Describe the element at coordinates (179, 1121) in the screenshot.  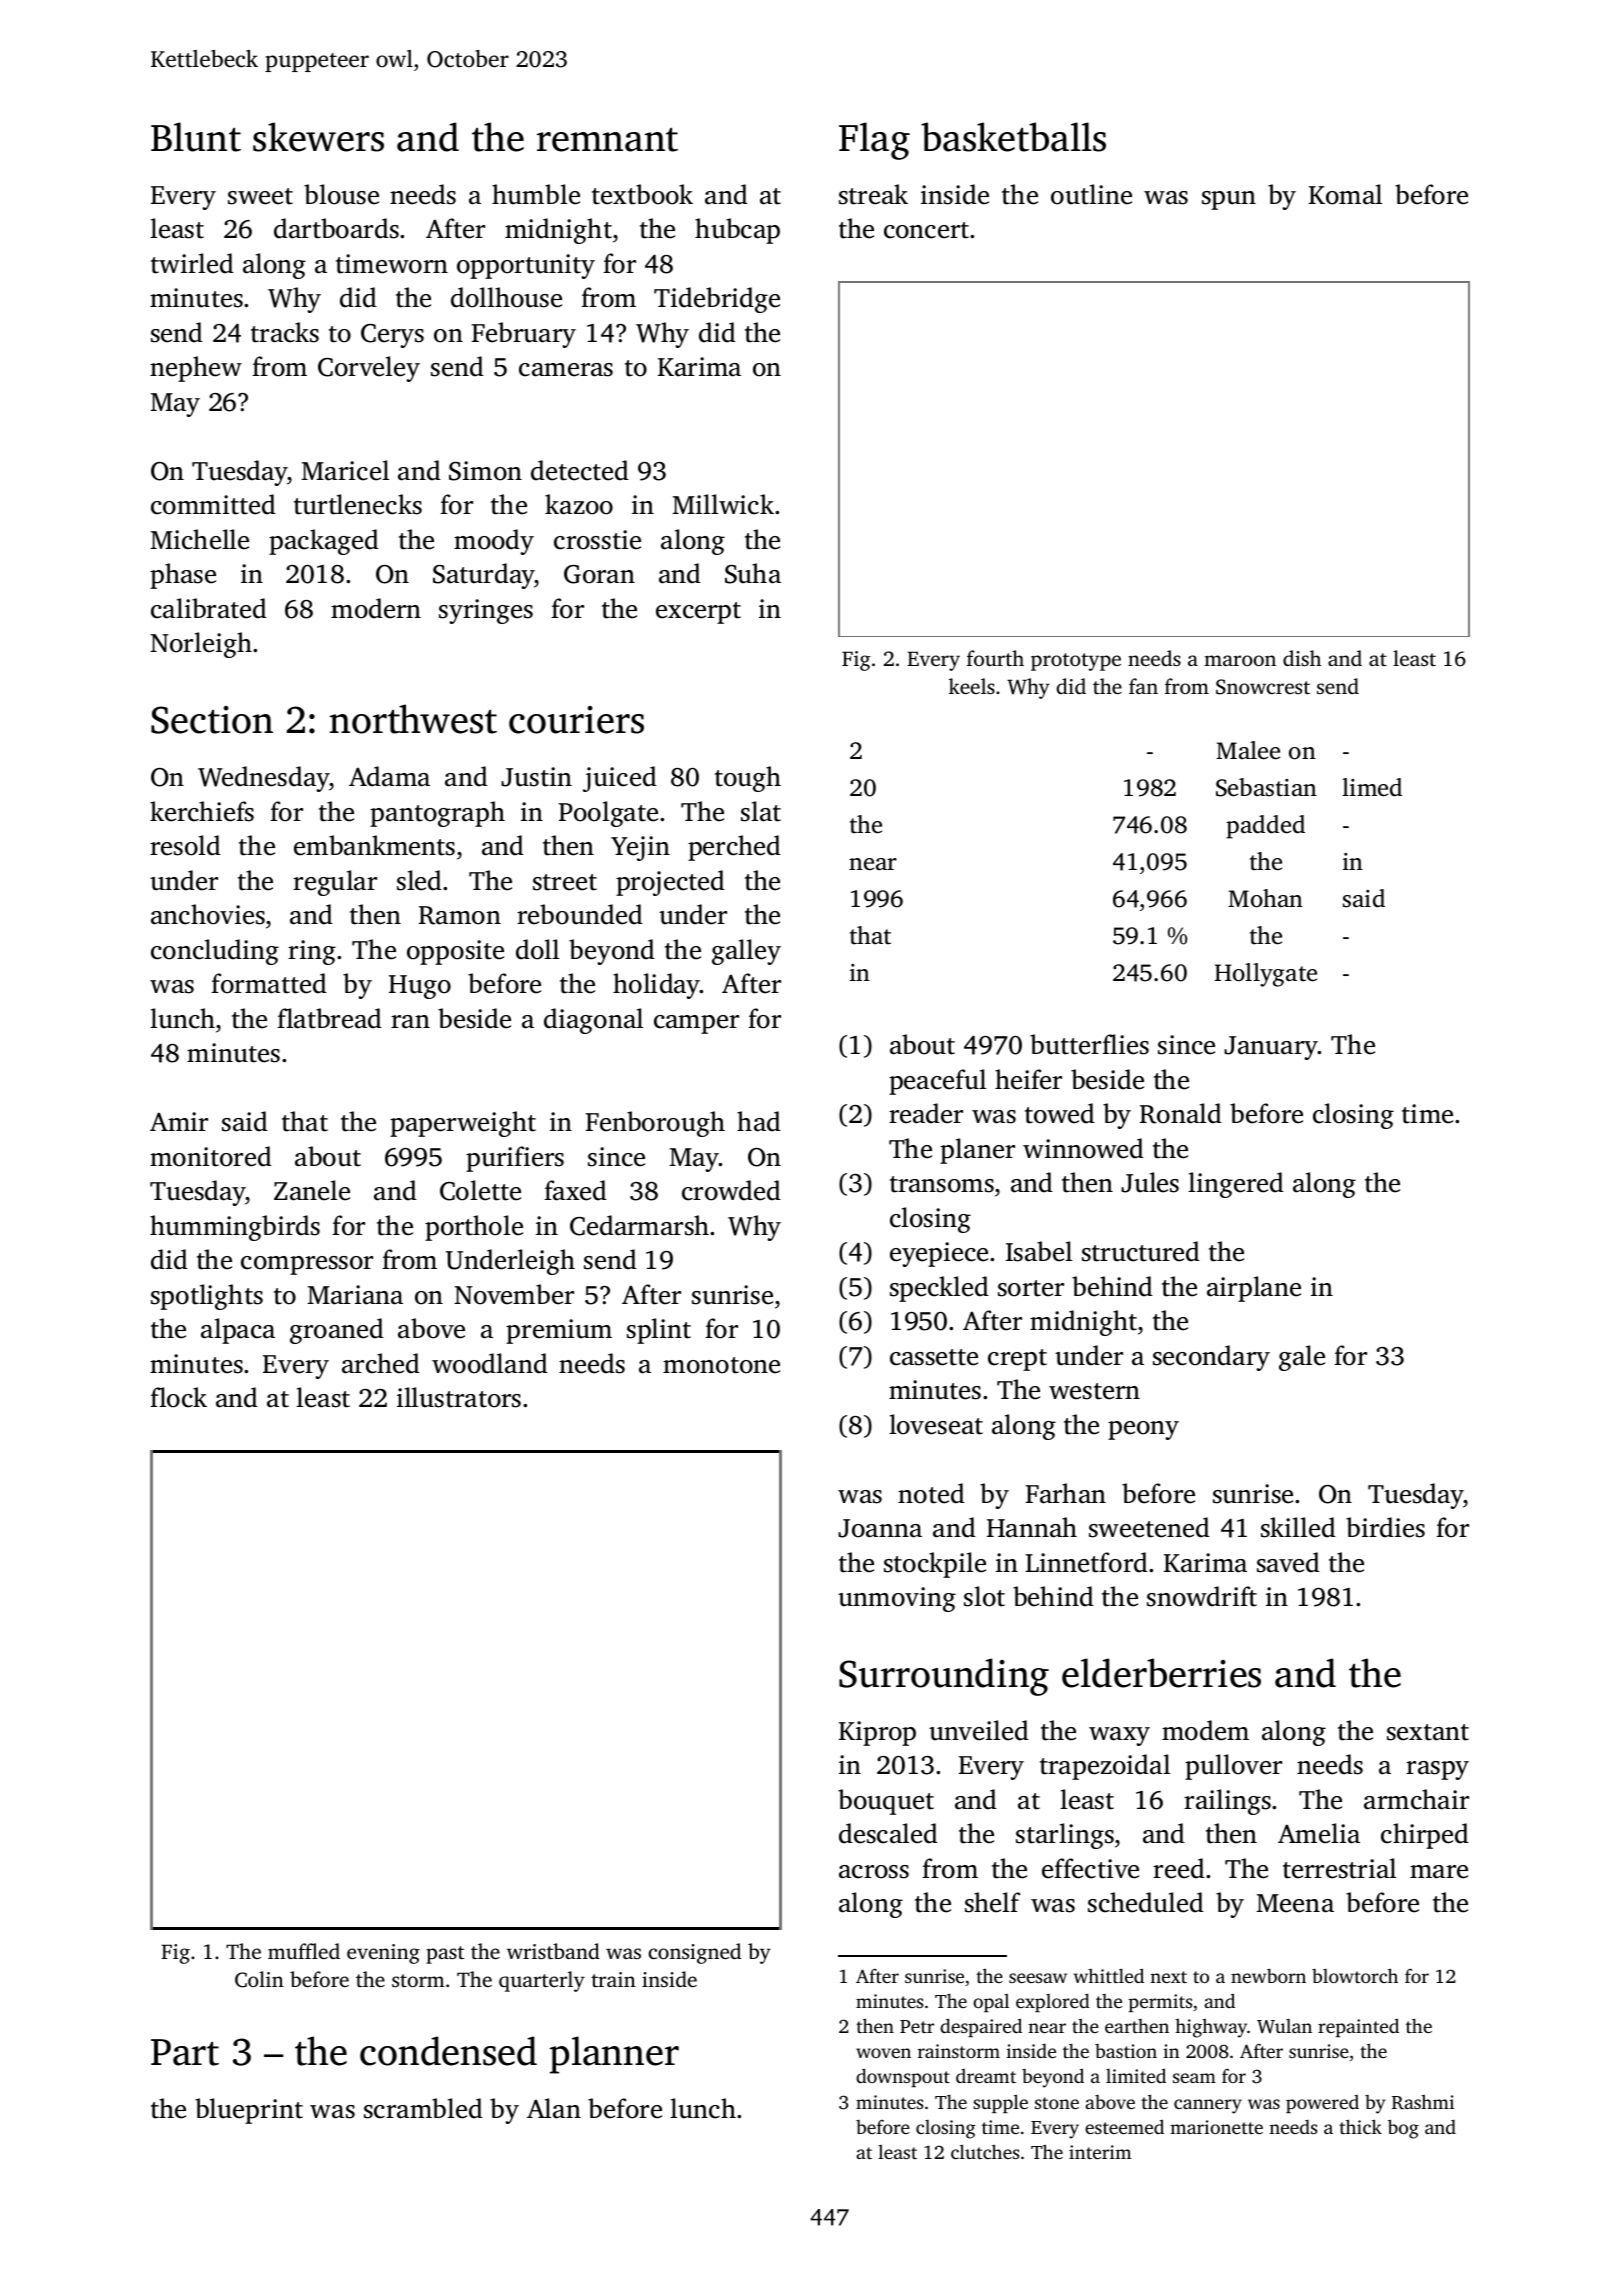
I see `Amir` at that location.
